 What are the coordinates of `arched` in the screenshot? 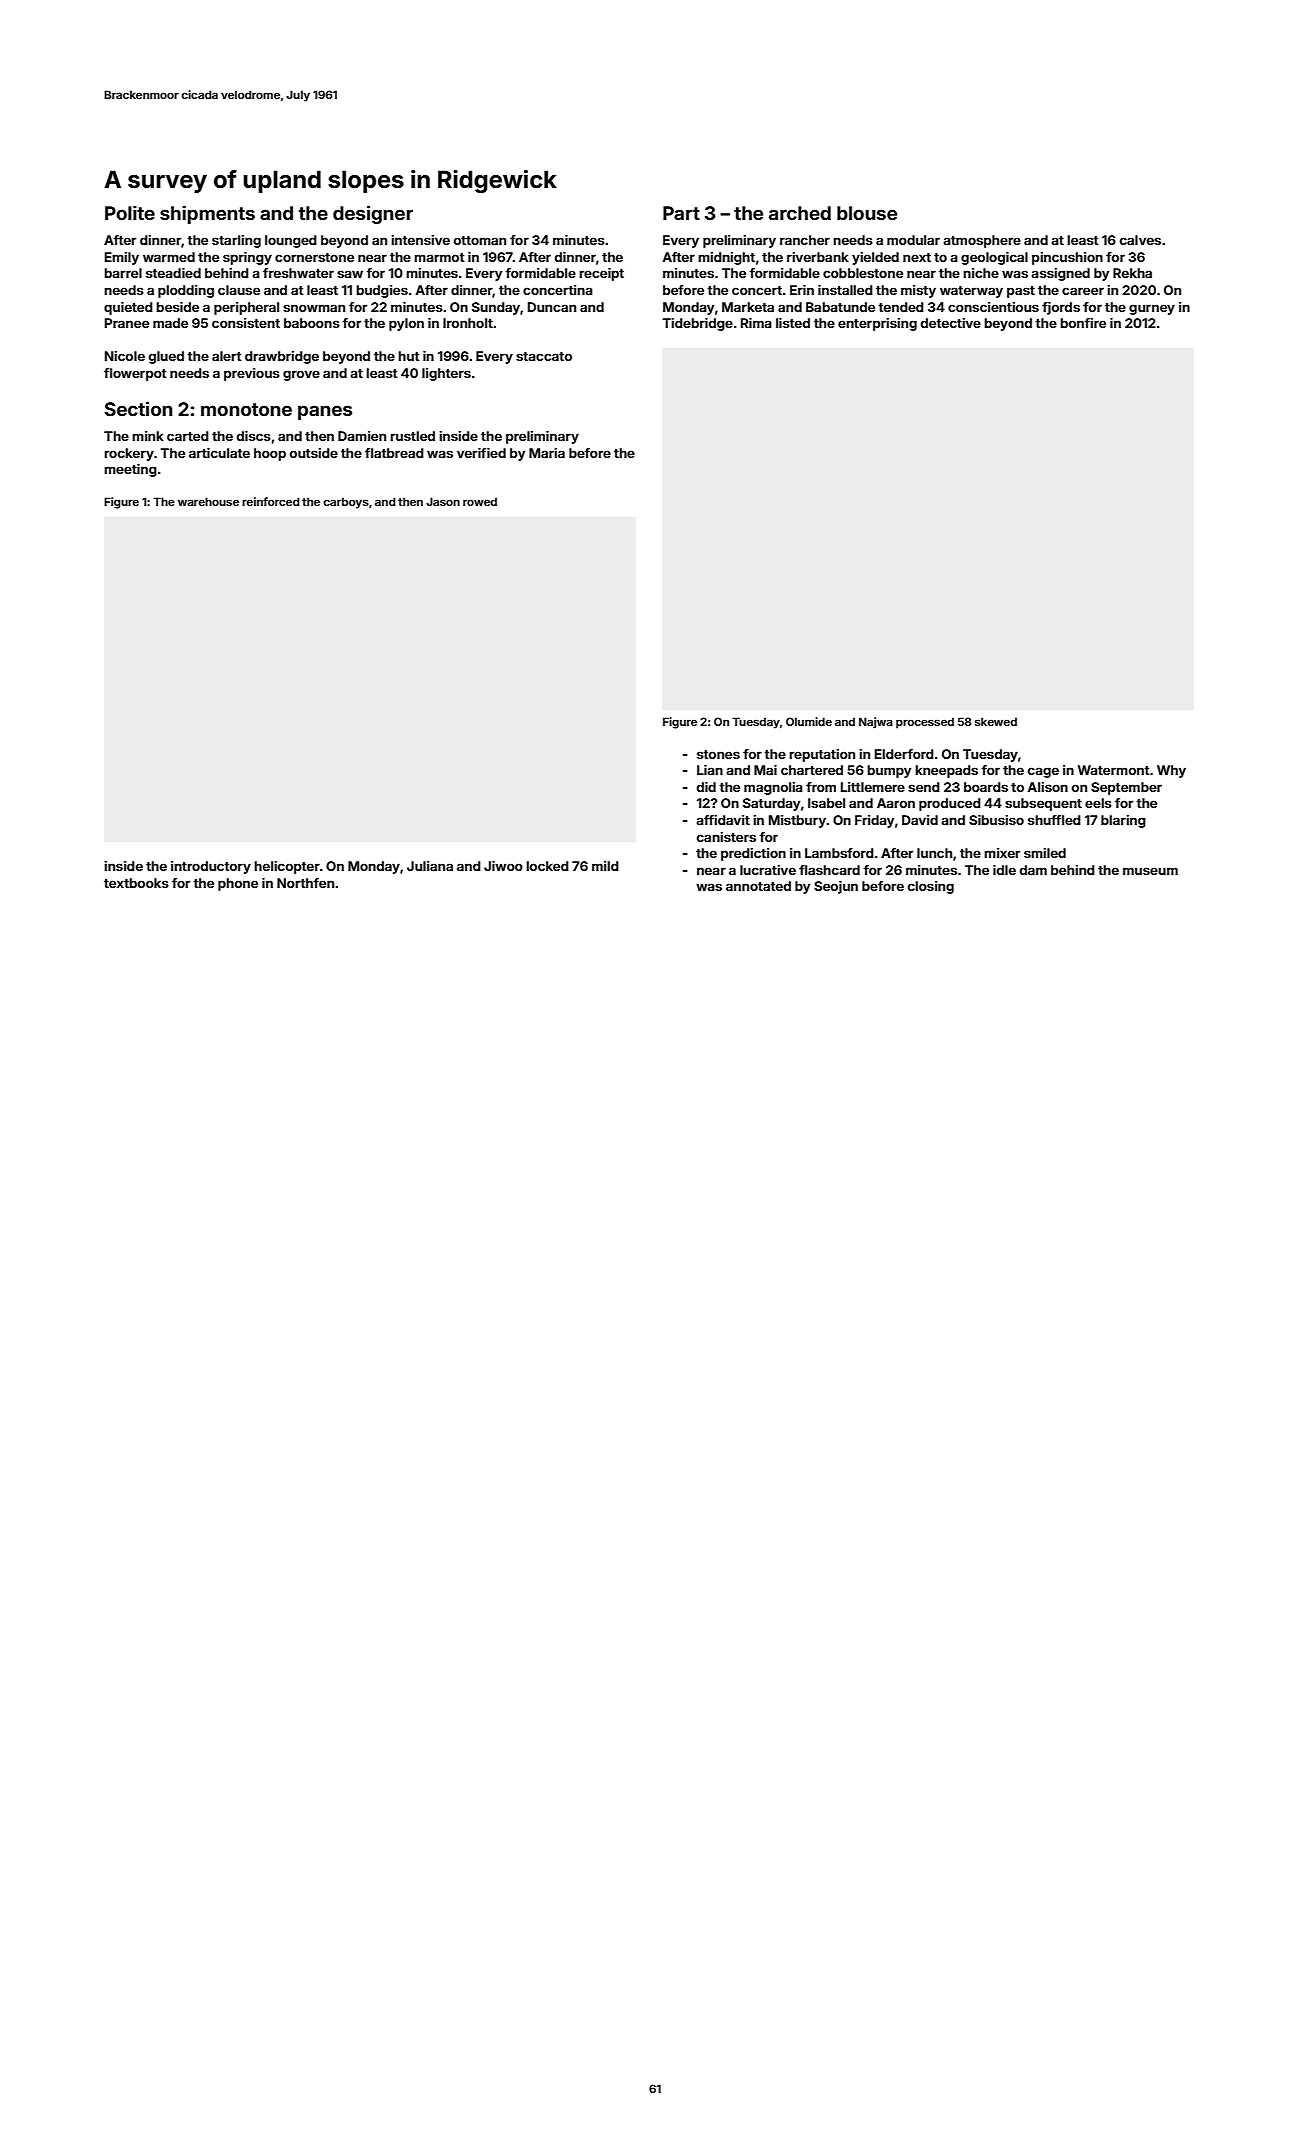 It's located at (800, 213).
